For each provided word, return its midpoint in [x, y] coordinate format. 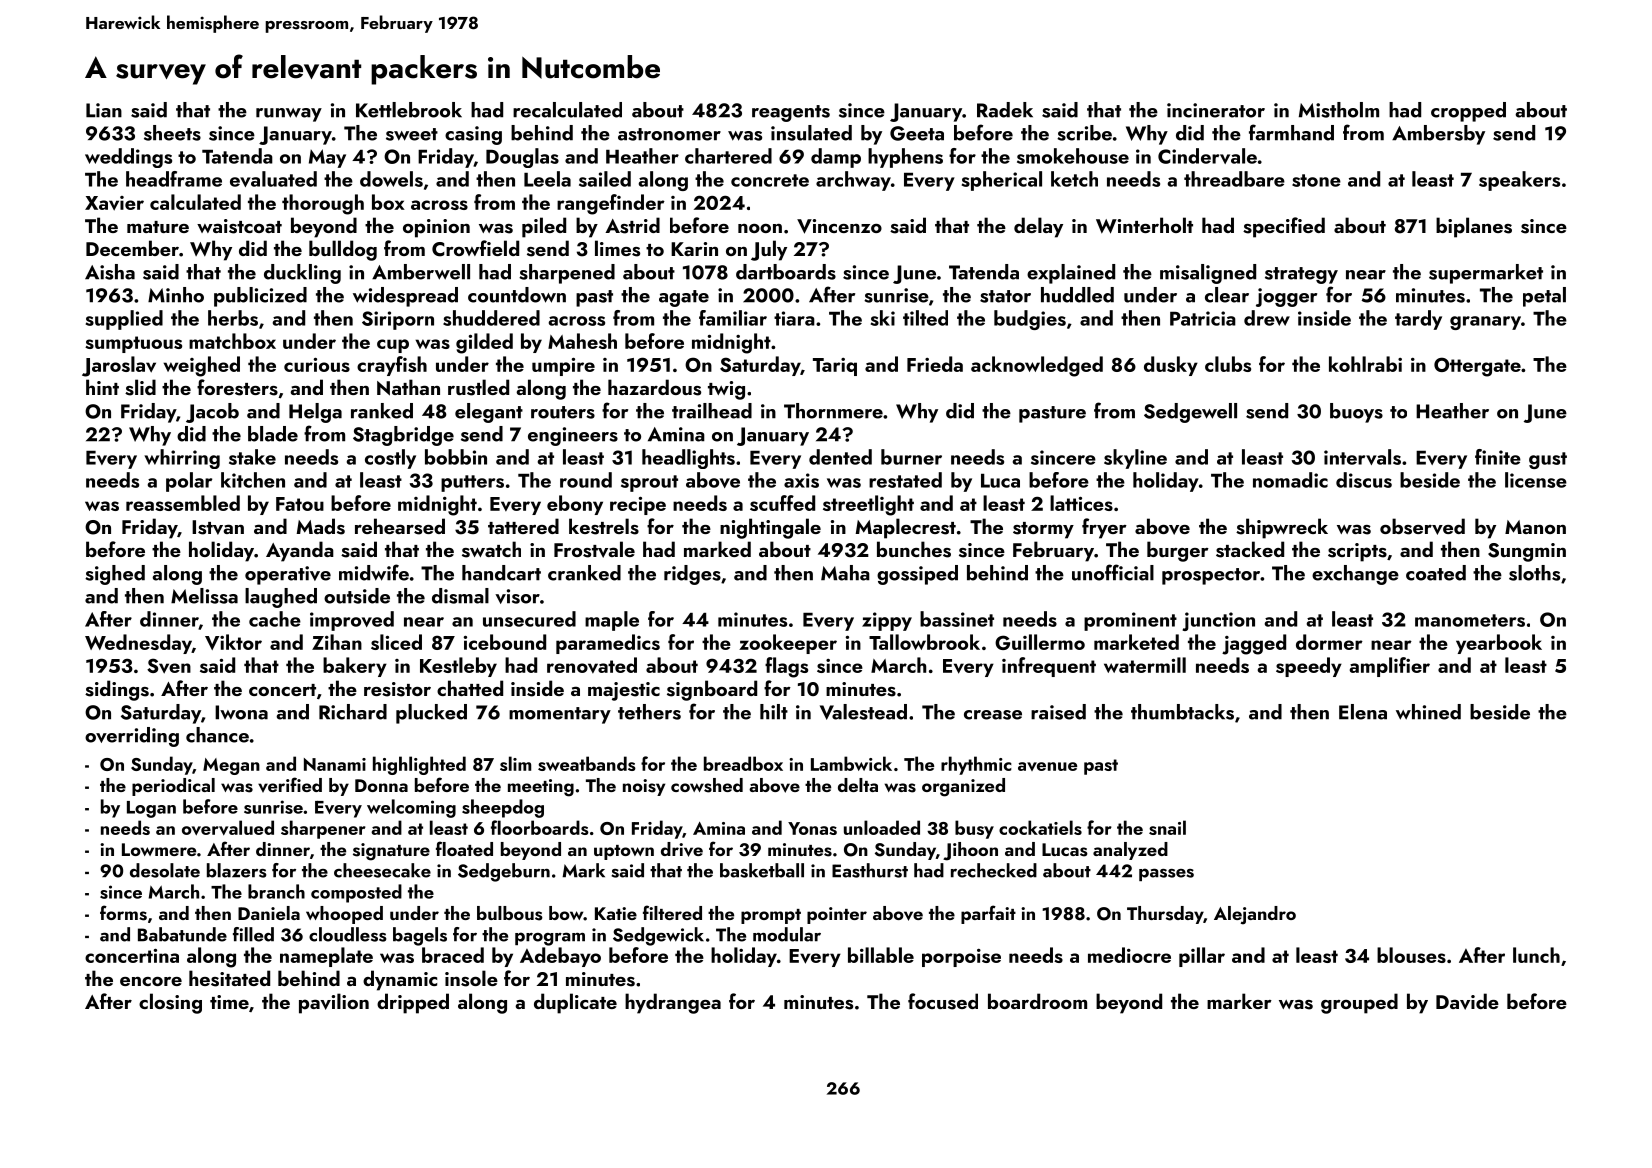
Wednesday [138, 644]
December [132, 248]
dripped [413, 1003]
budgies [1030, 320]
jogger [1286, 297]
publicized [260, 297]
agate [684, 298]
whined [1428, 712]
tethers [649, 712]
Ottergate [1477, 367]
